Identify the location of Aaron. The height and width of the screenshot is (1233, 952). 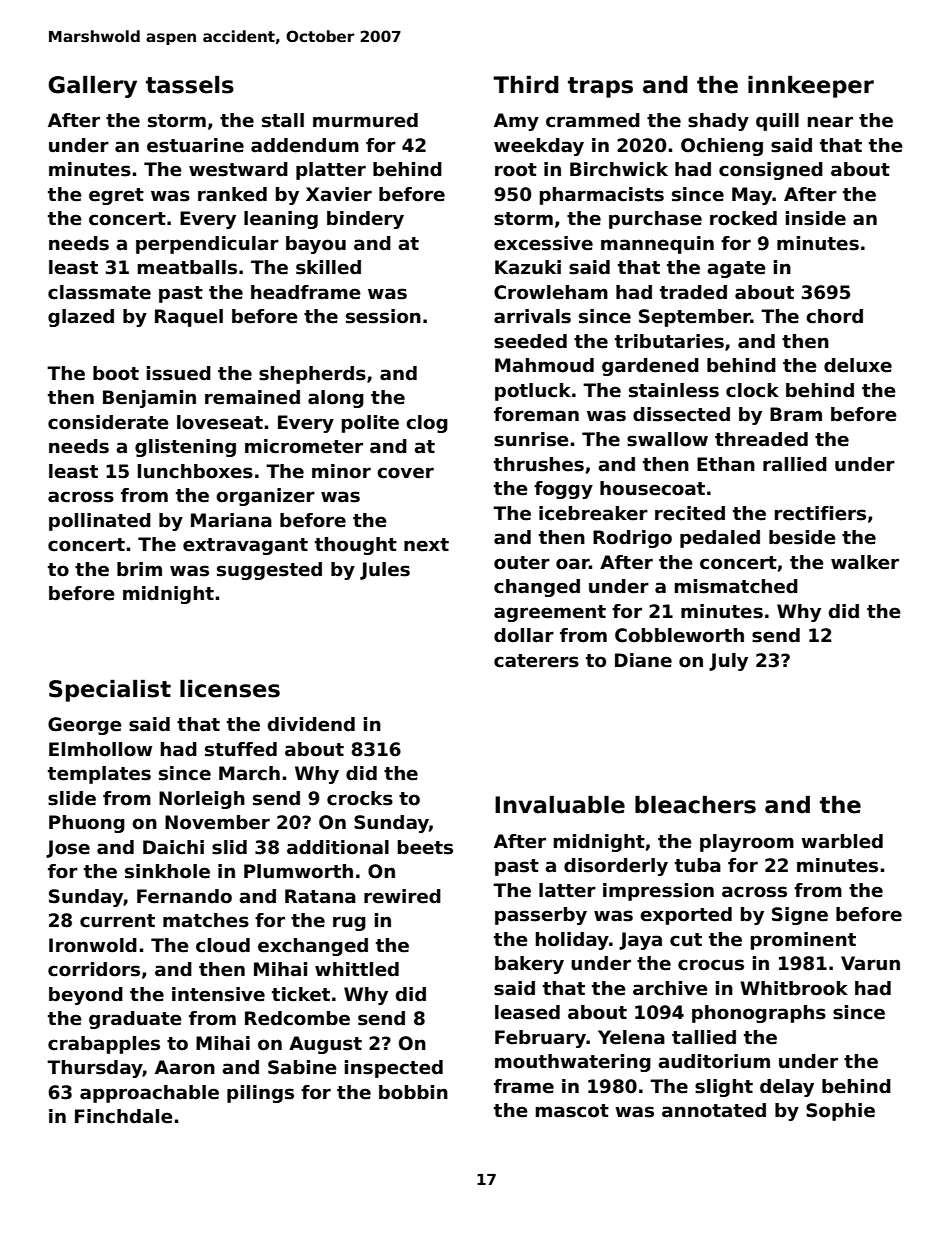
(185, 1067).
